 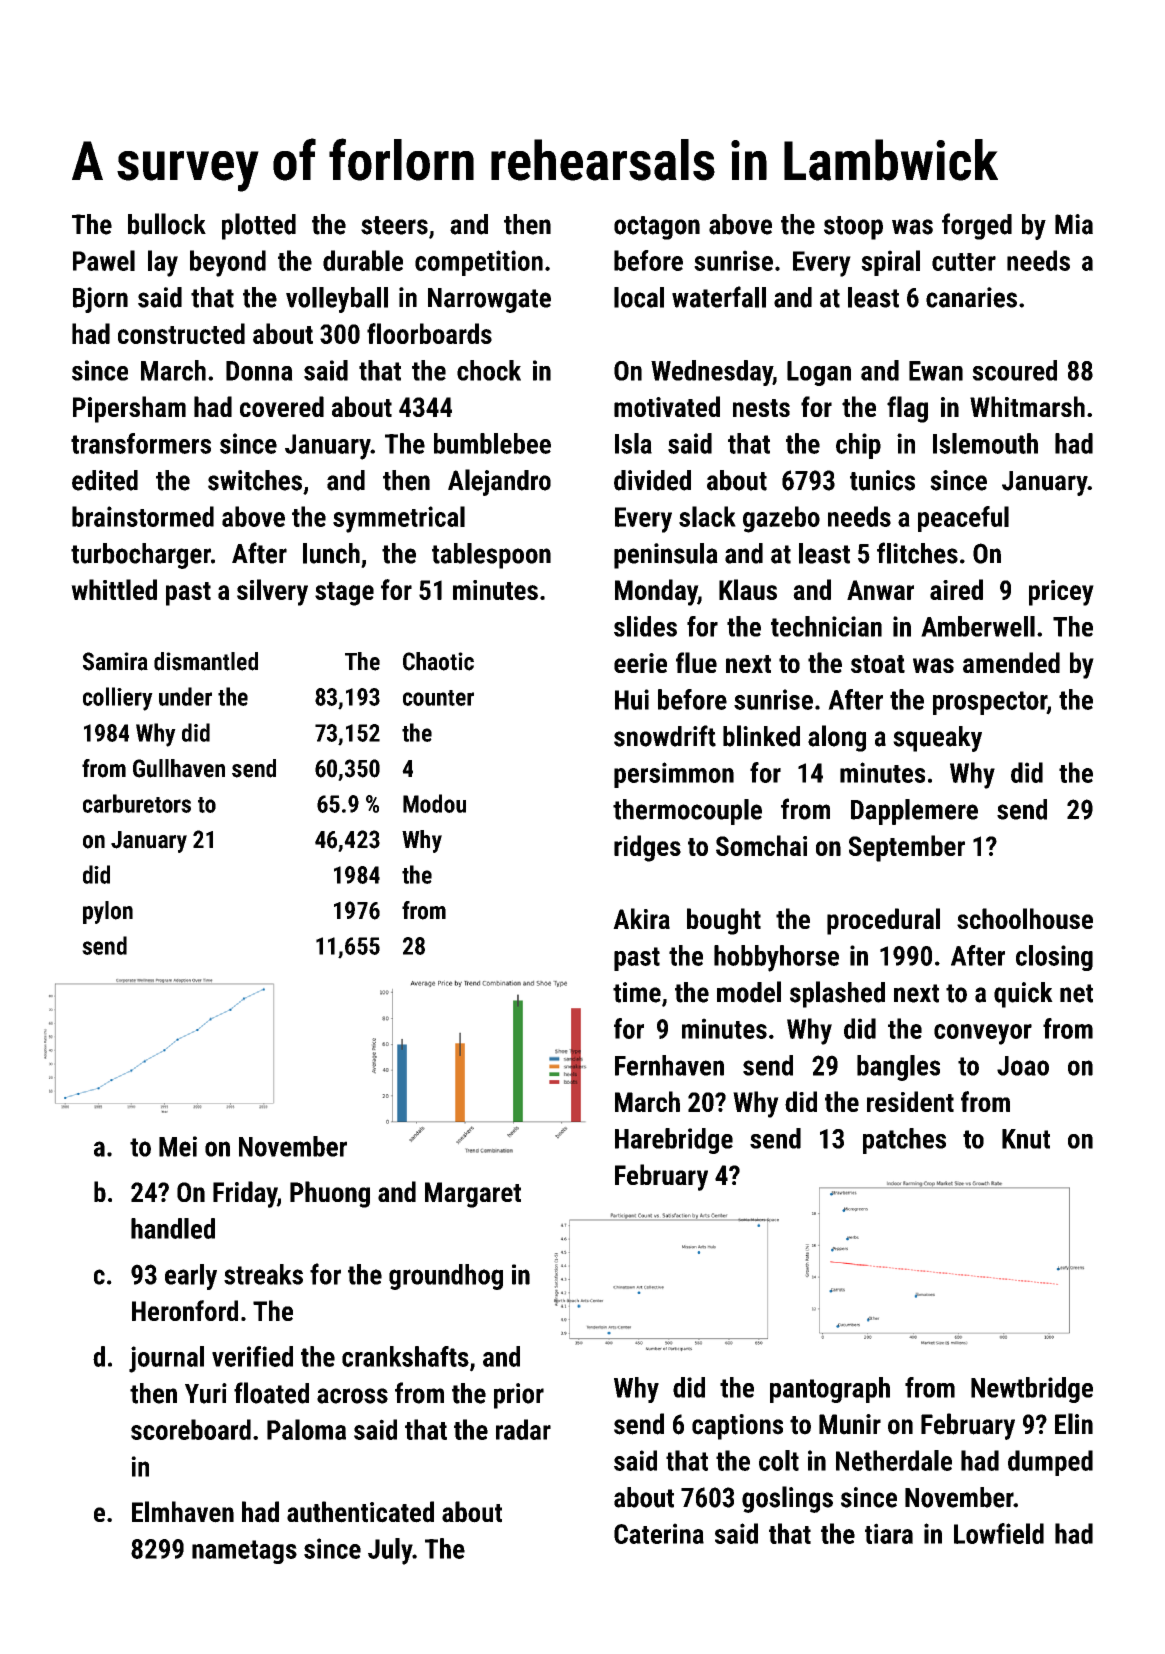 I want to click on turbocharger, so click(x=141, y=556).
